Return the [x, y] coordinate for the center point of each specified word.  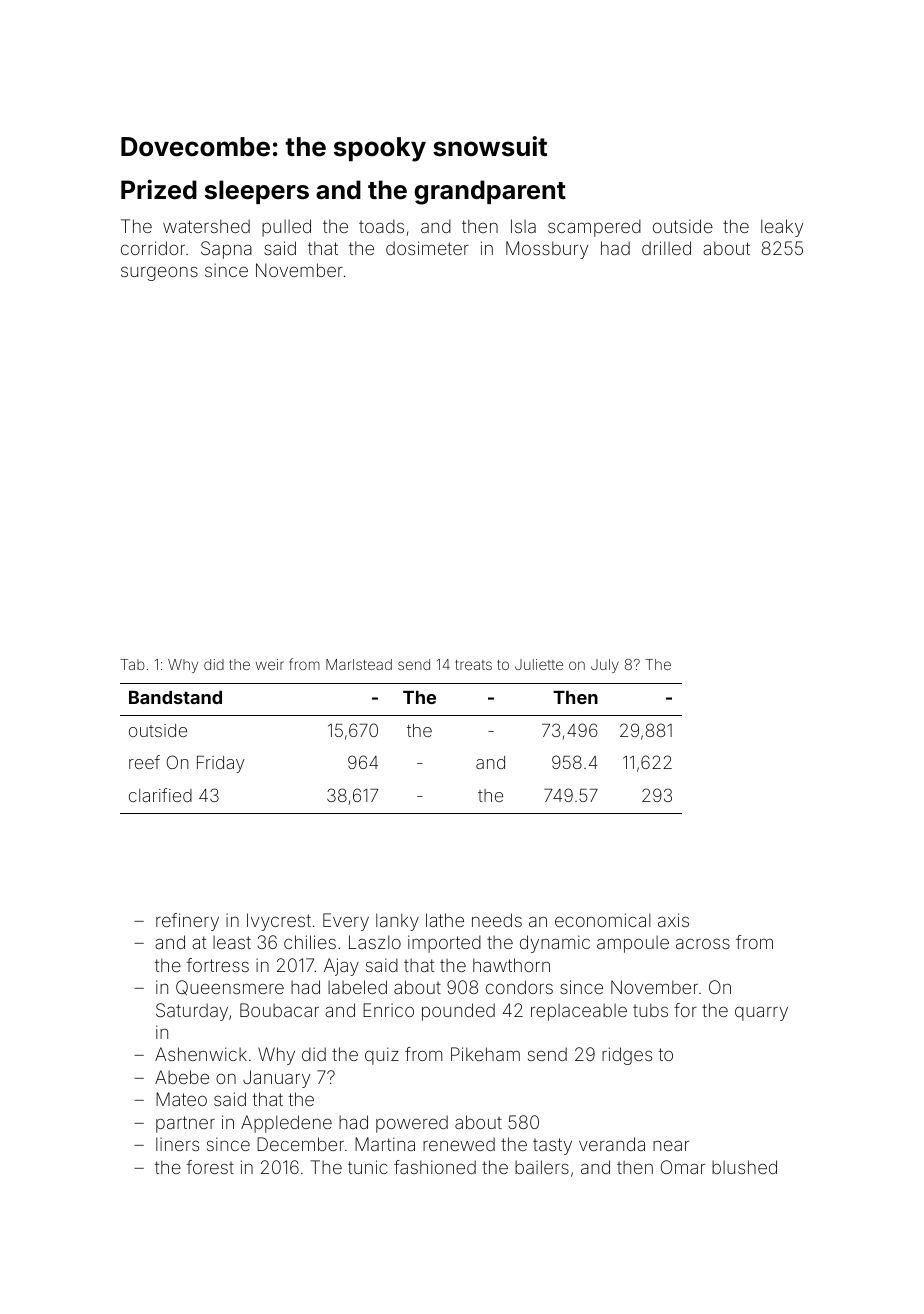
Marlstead [359, 664]
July [605, 666]
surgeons [159, 273]
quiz [382, 1056]
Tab [133, 664]
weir [270, 664]
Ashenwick [201, 1054]
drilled [666, 248]
